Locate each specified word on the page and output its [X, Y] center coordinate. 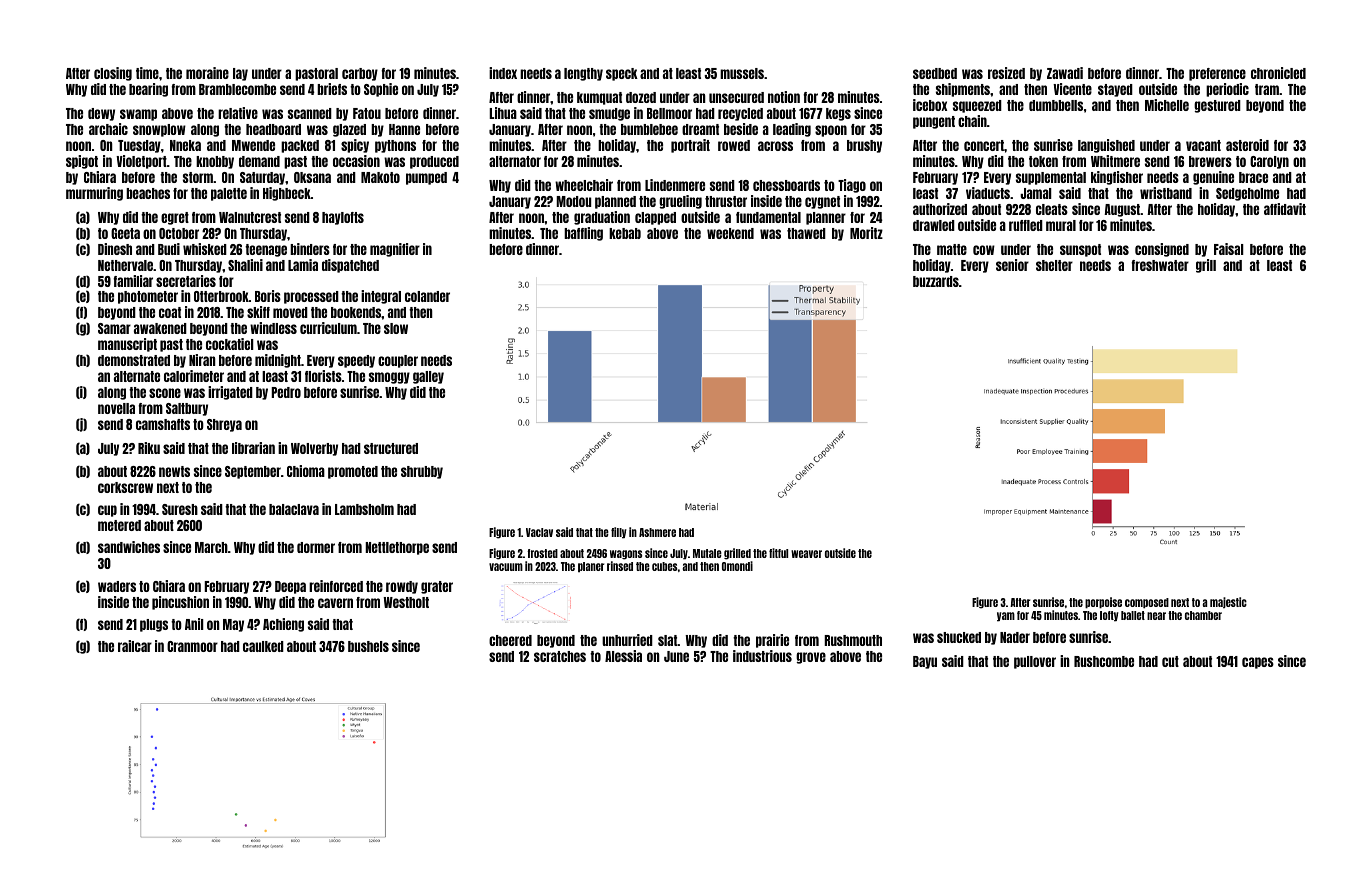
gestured [1217, 106]
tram [1267, 89]
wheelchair [584, 185]
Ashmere [657, 532]
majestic [1228, 602]
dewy [101, 114]
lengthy [583, 74]
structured [391, 448]
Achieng [283, 625]
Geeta [125, 233]
